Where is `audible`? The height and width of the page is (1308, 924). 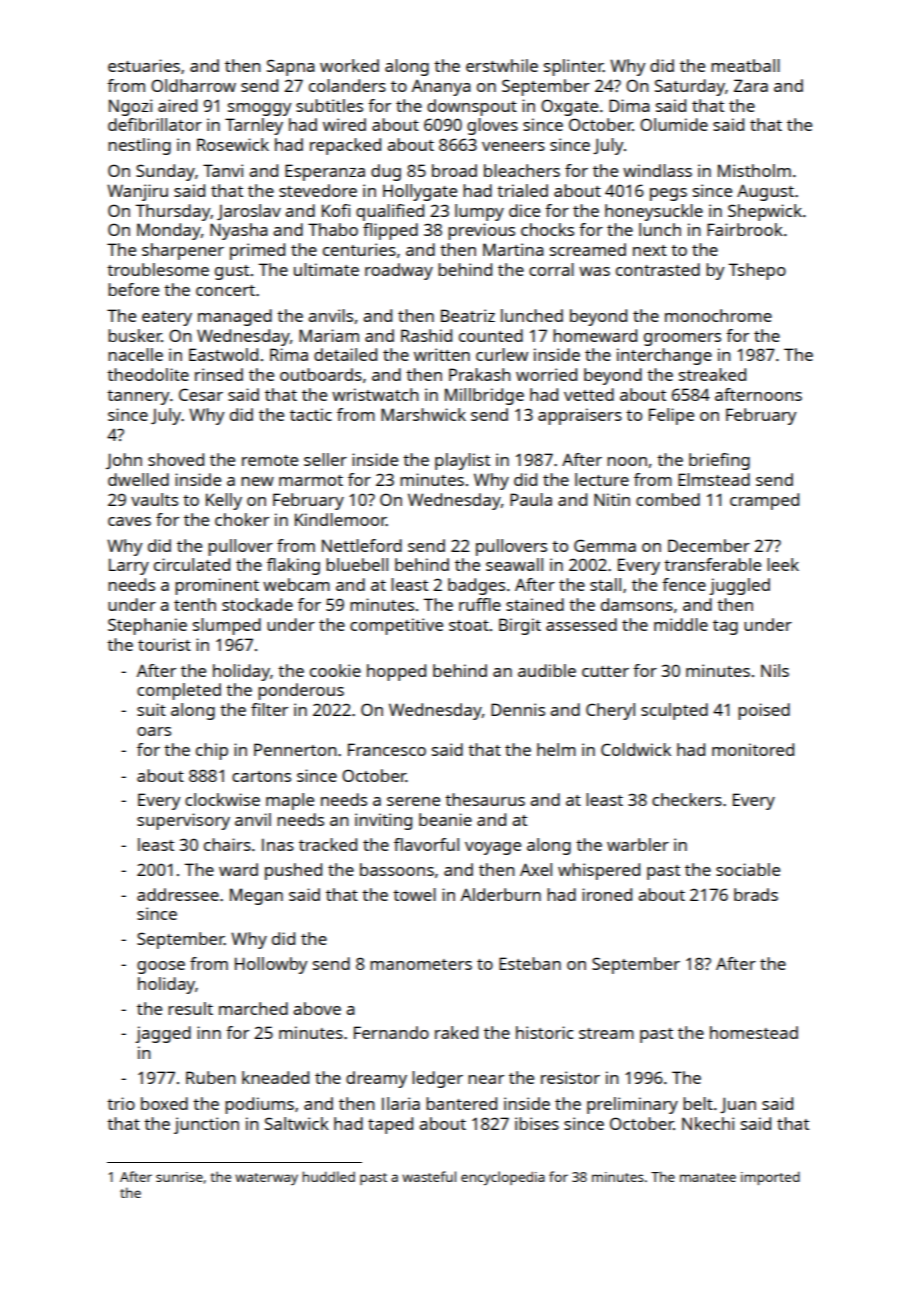
audible is located at coordinates (547, 670).
